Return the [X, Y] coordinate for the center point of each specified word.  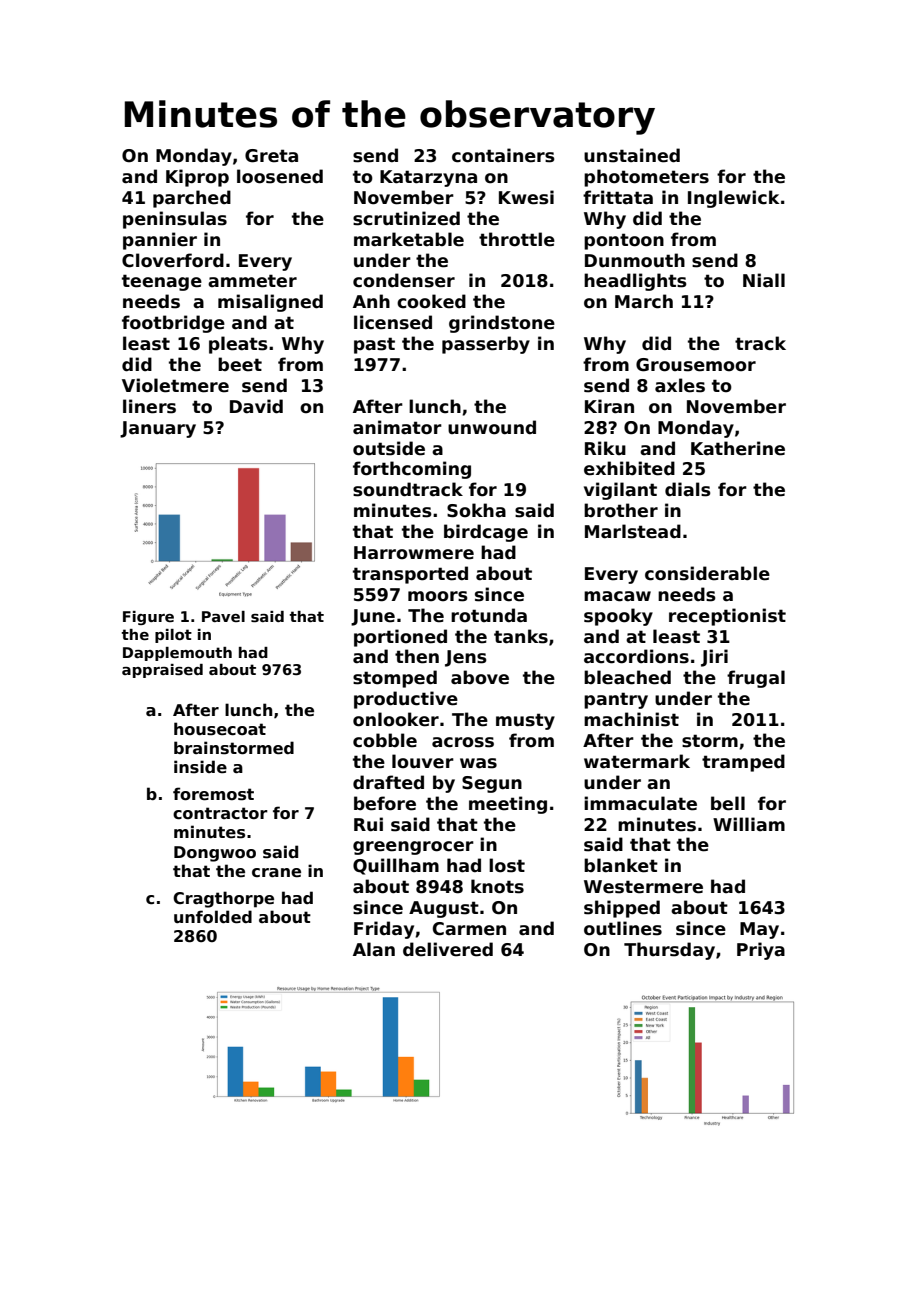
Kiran [609, 406]
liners [149, 406]
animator [397, 427]
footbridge [173, 324]
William [749, 824]
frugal [756, 679]
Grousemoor [696, 365]
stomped [395, 679]
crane [276, 873]
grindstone [502, 324]
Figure [148, 618]
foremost [213, 794]
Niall [764, 280]
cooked [431, 301]
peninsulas [175, 220]
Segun [492, 784]
